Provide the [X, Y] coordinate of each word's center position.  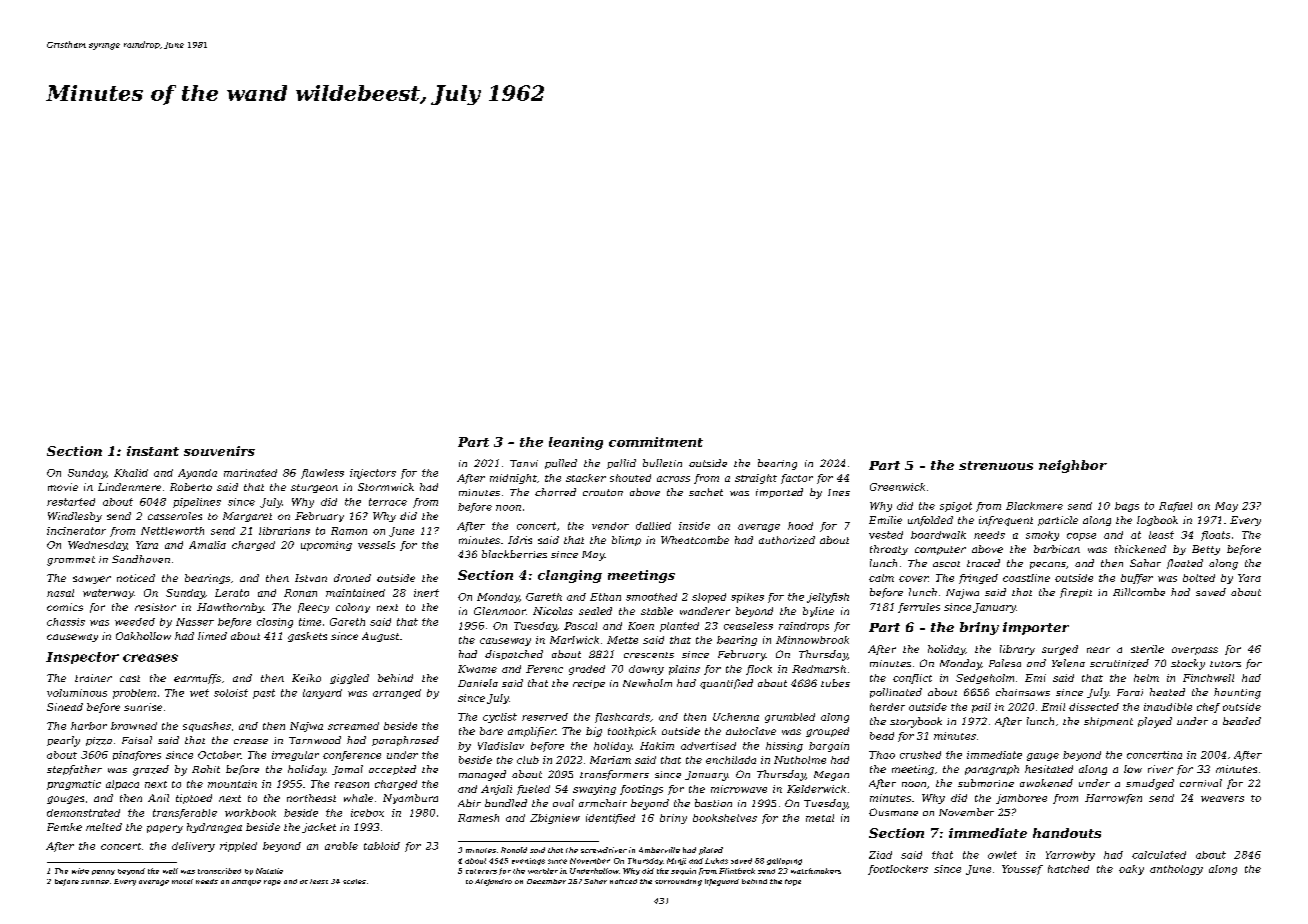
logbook [1157, 521]
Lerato [232, 593]
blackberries [514, 554]
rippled [238, 847]
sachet [706, 492]
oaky [1131, 870]
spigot [956, 507]
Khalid [131, 473]
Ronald [514, 850]
